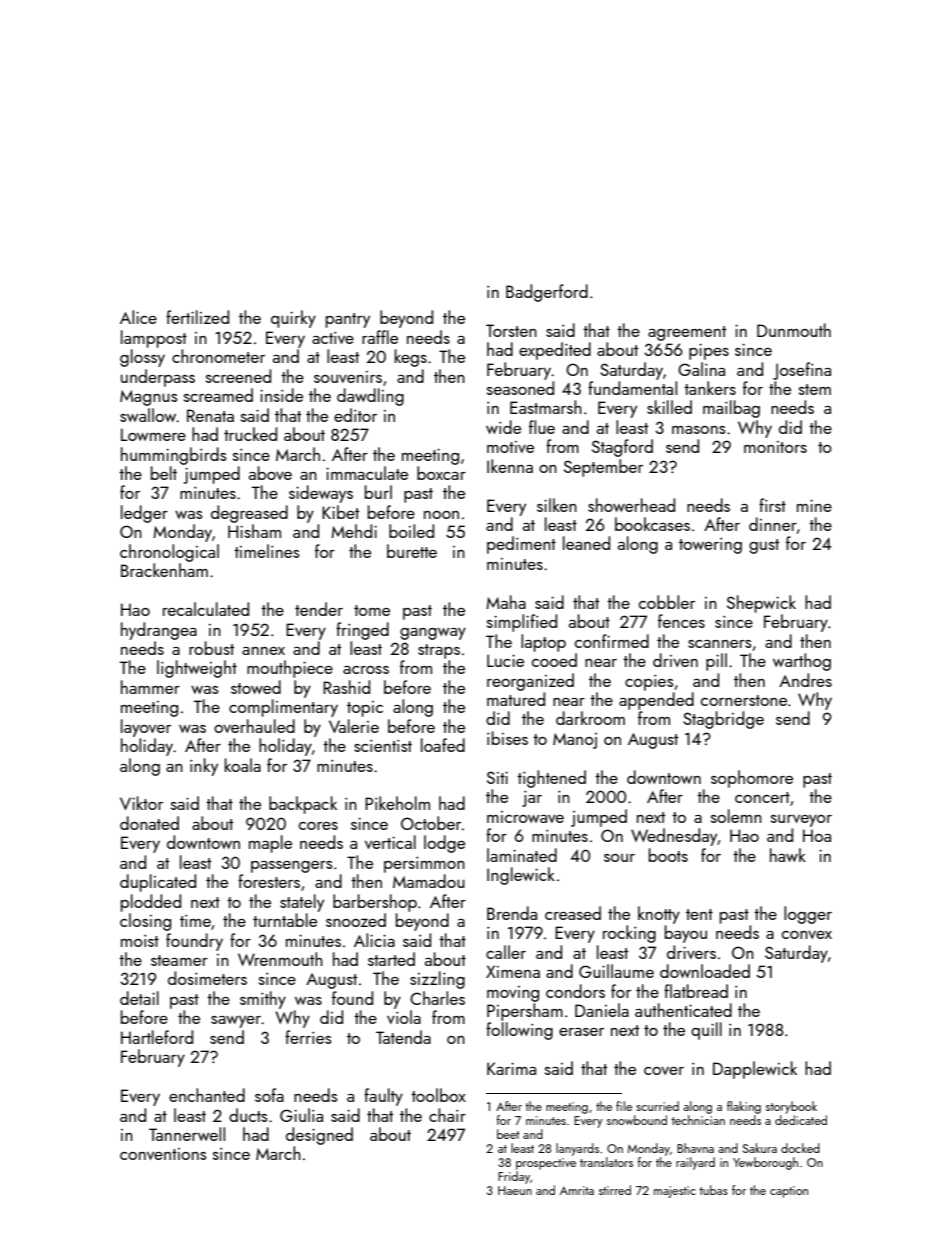 The height and width of the document is (1233, 952). What do you see at coordinates (511, 1068) in the document?
I see `Karima` at bounding box center [511, 1068].
